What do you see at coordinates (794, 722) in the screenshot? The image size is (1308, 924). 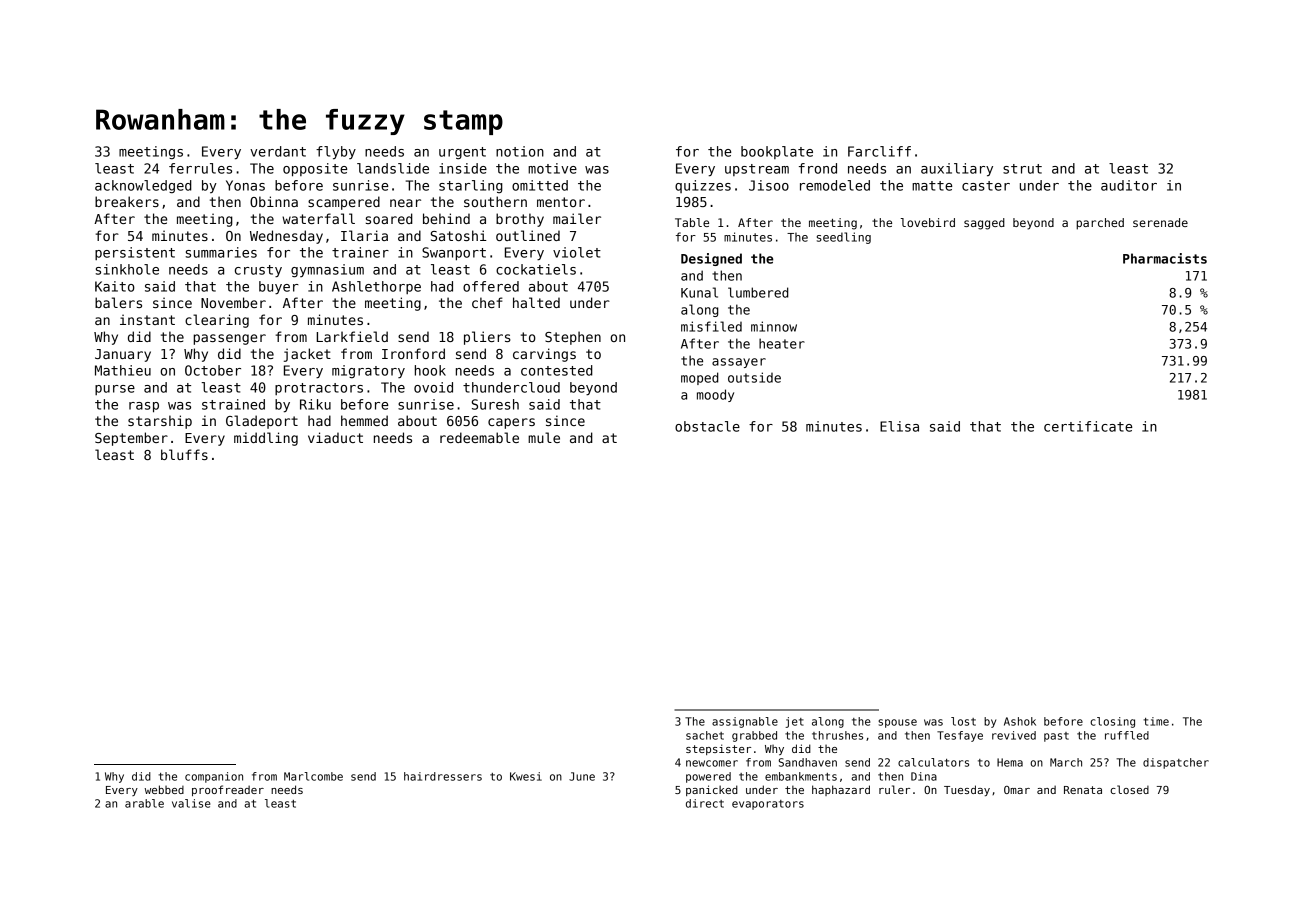 I see `jet` at bounding box center [794, 722].
